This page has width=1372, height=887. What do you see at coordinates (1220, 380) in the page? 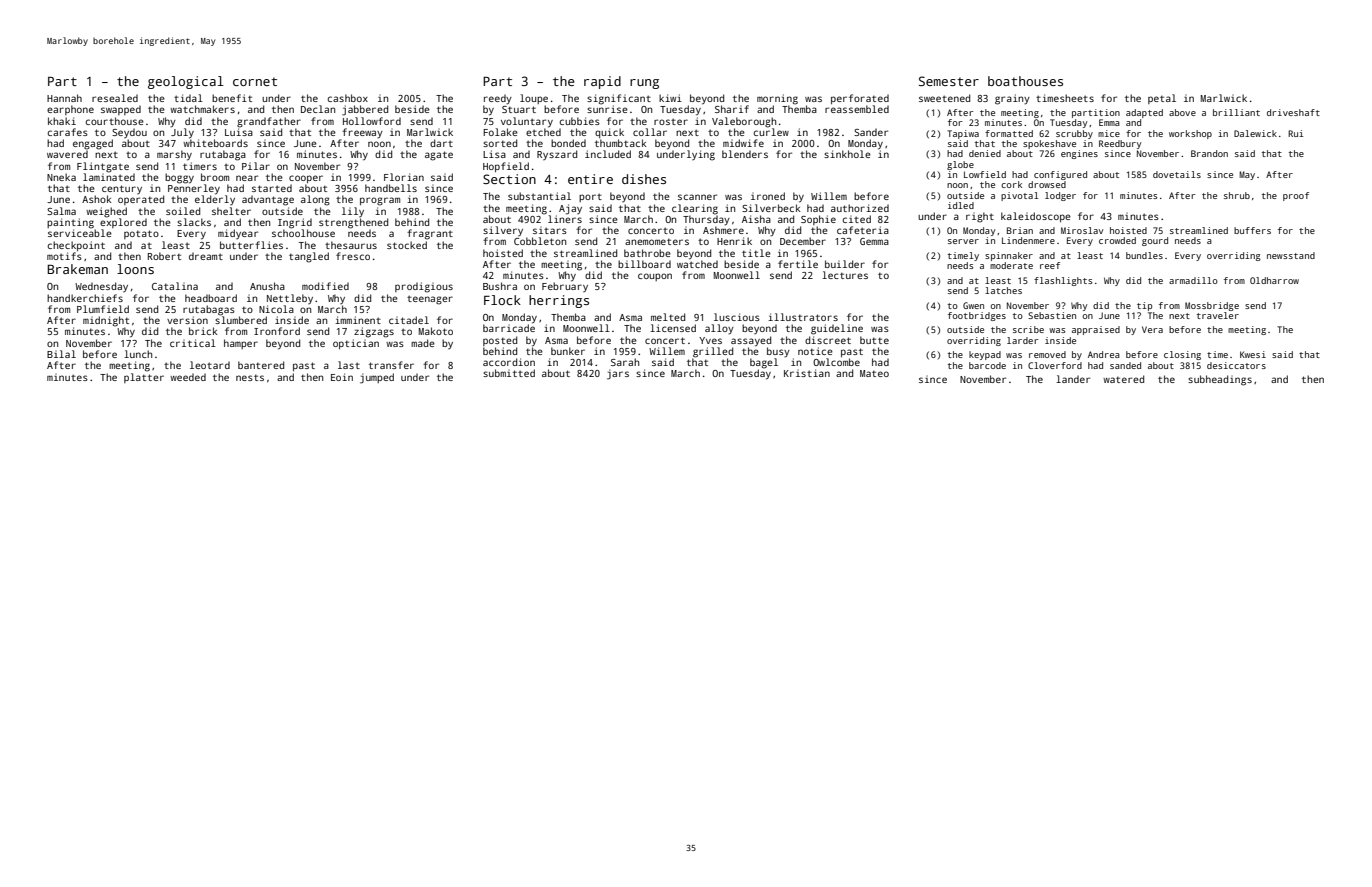
I see `subheadings` at bounding box center [1220, 380].
